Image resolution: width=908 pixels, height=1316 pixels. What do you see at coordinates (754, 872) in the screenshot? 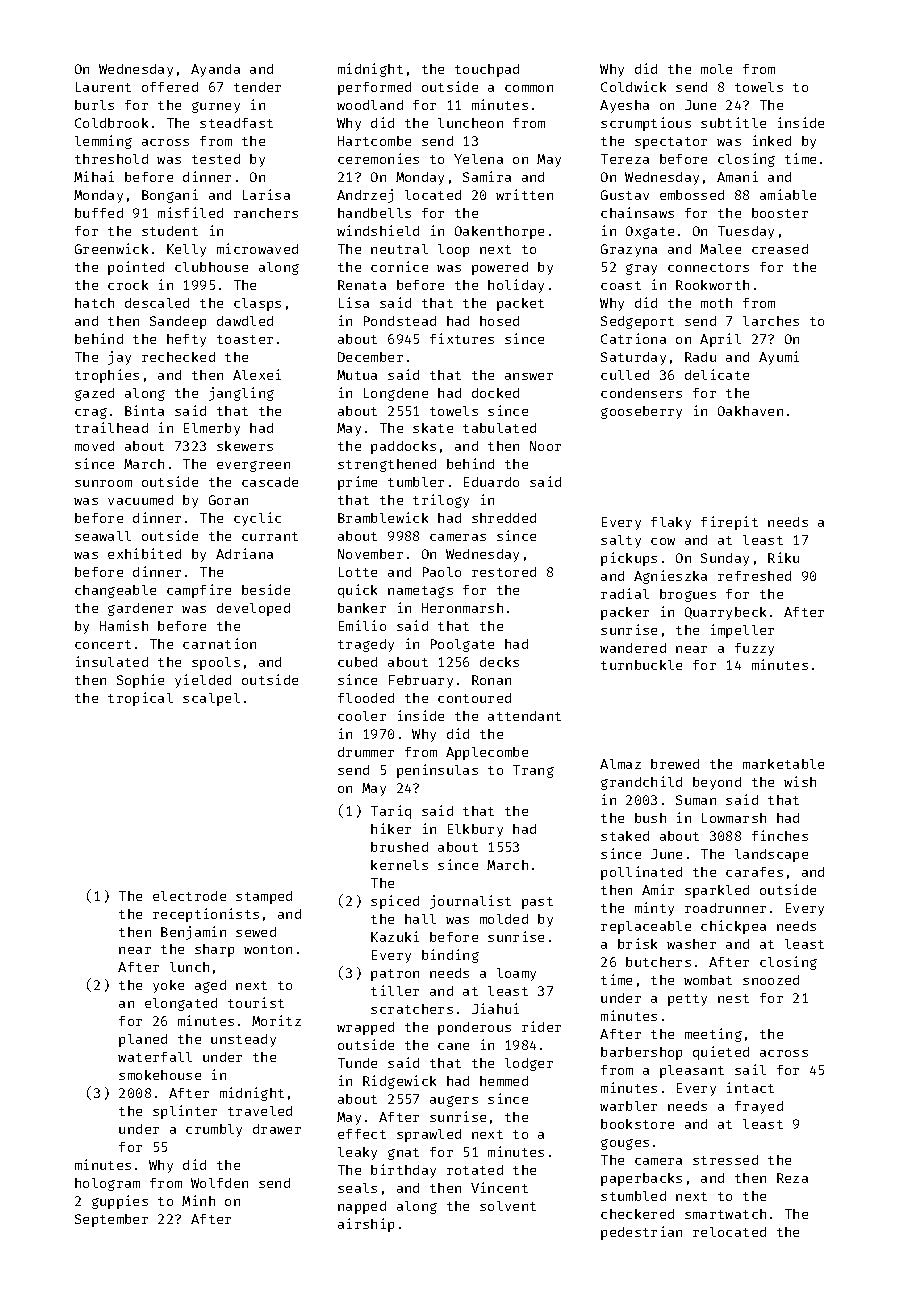
I see `carafes` at bounding box center [754, 872].
